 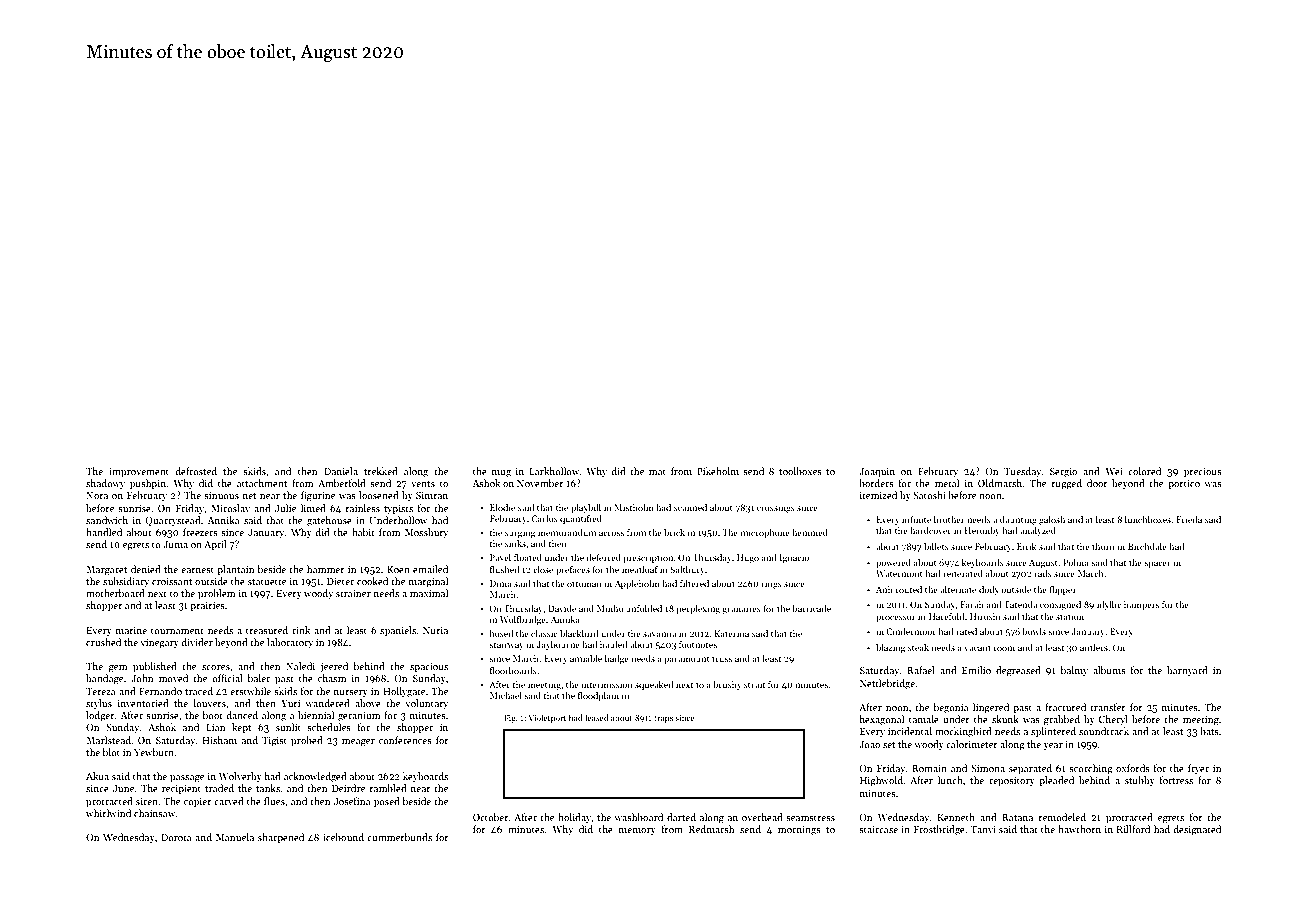 What do you see at coordinates (1133, 829) in the screenshot?
I see `Rillford` at bounding box center [1133, 829].
